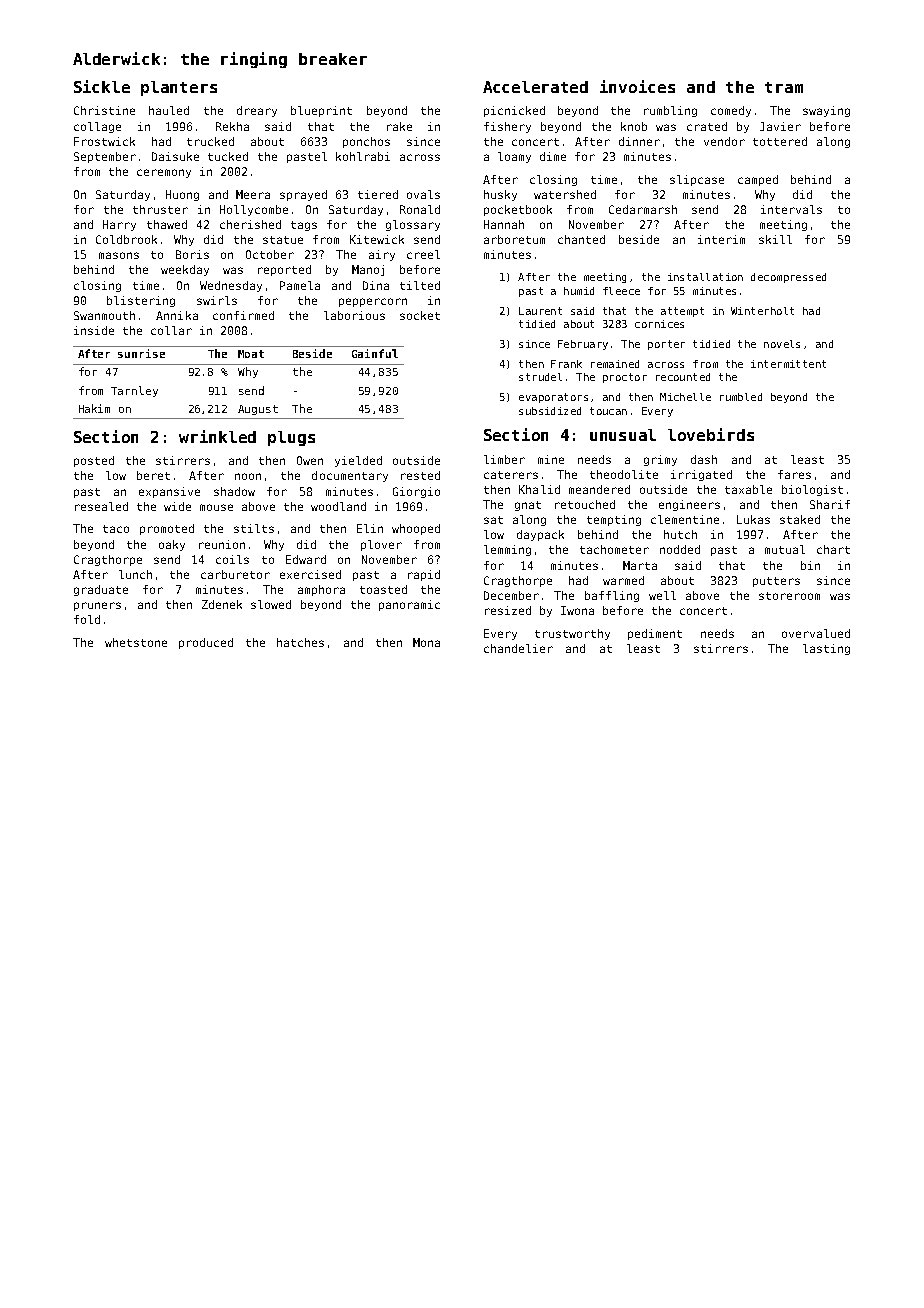 This document has width=924, height=1308. What do you see at coordinates (634, 126) in the document?
I see `knob` at bounding box center [634, 126].
